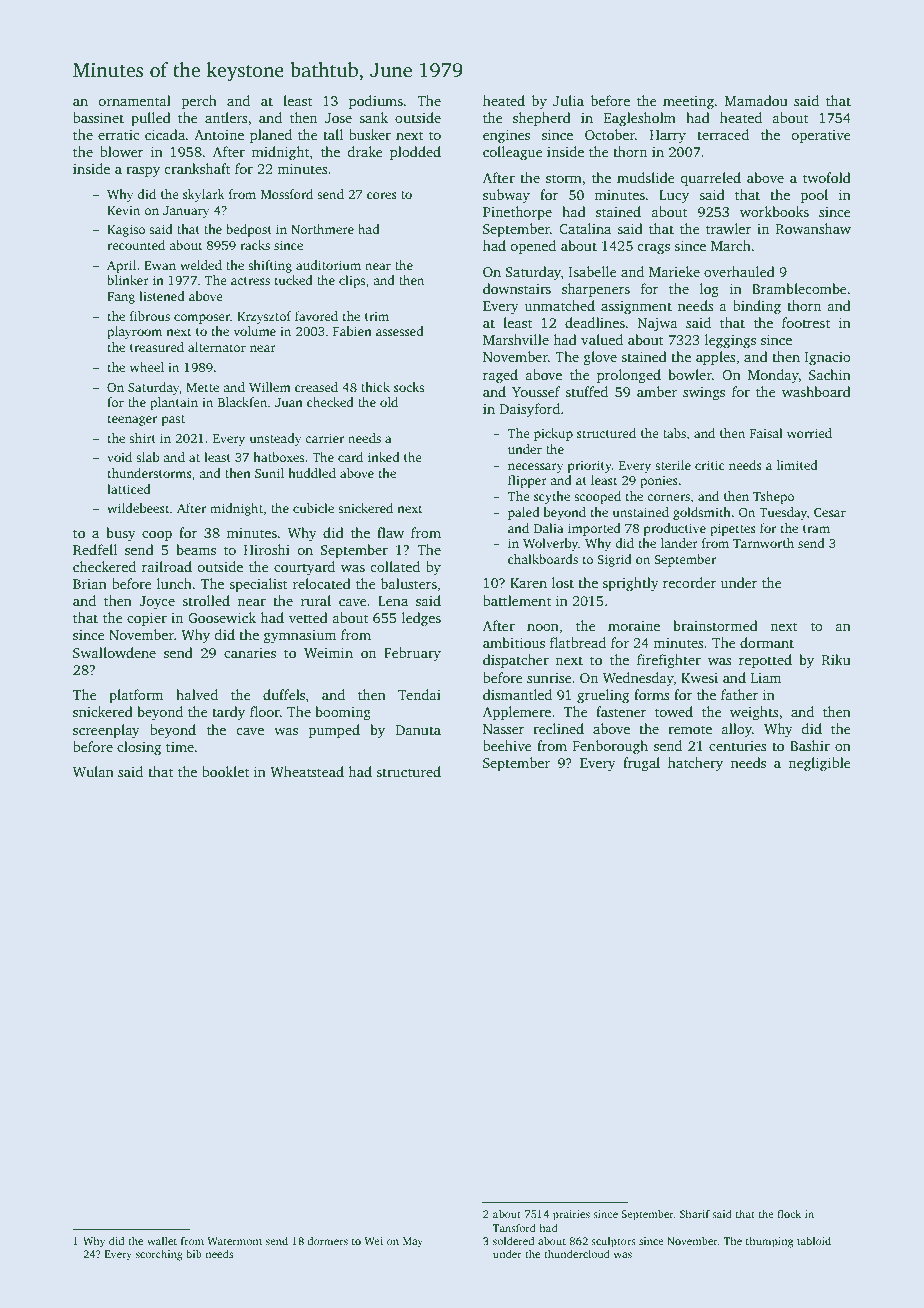 Image resolution: width=924 pixels, height=1308 pixels. Describe the element at coordinates (689, 582) in the document. I see `recorder` at that location.
